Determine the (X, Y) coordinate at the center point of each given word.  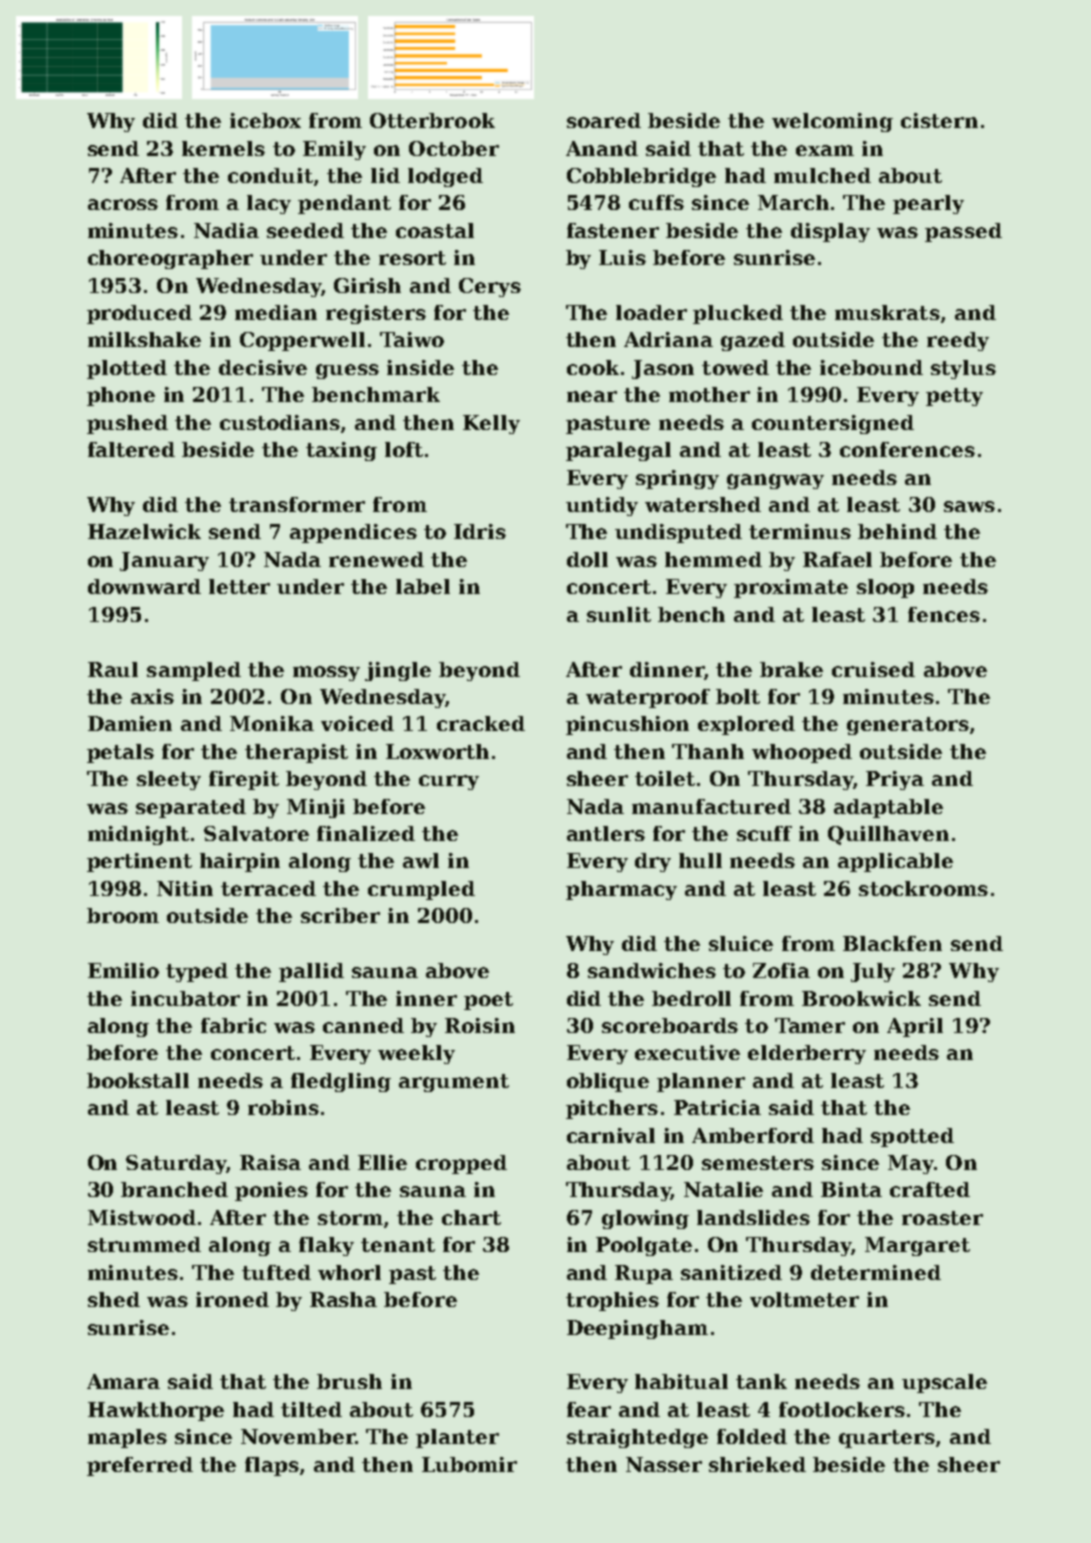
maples (127, 1438)
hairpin (240, 862)
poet (488, 1001)
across (123, 204)
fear (589, 1409)
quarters (887, 1439)
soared (604, 120)
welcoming (832, 122)
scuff (764, 833)
